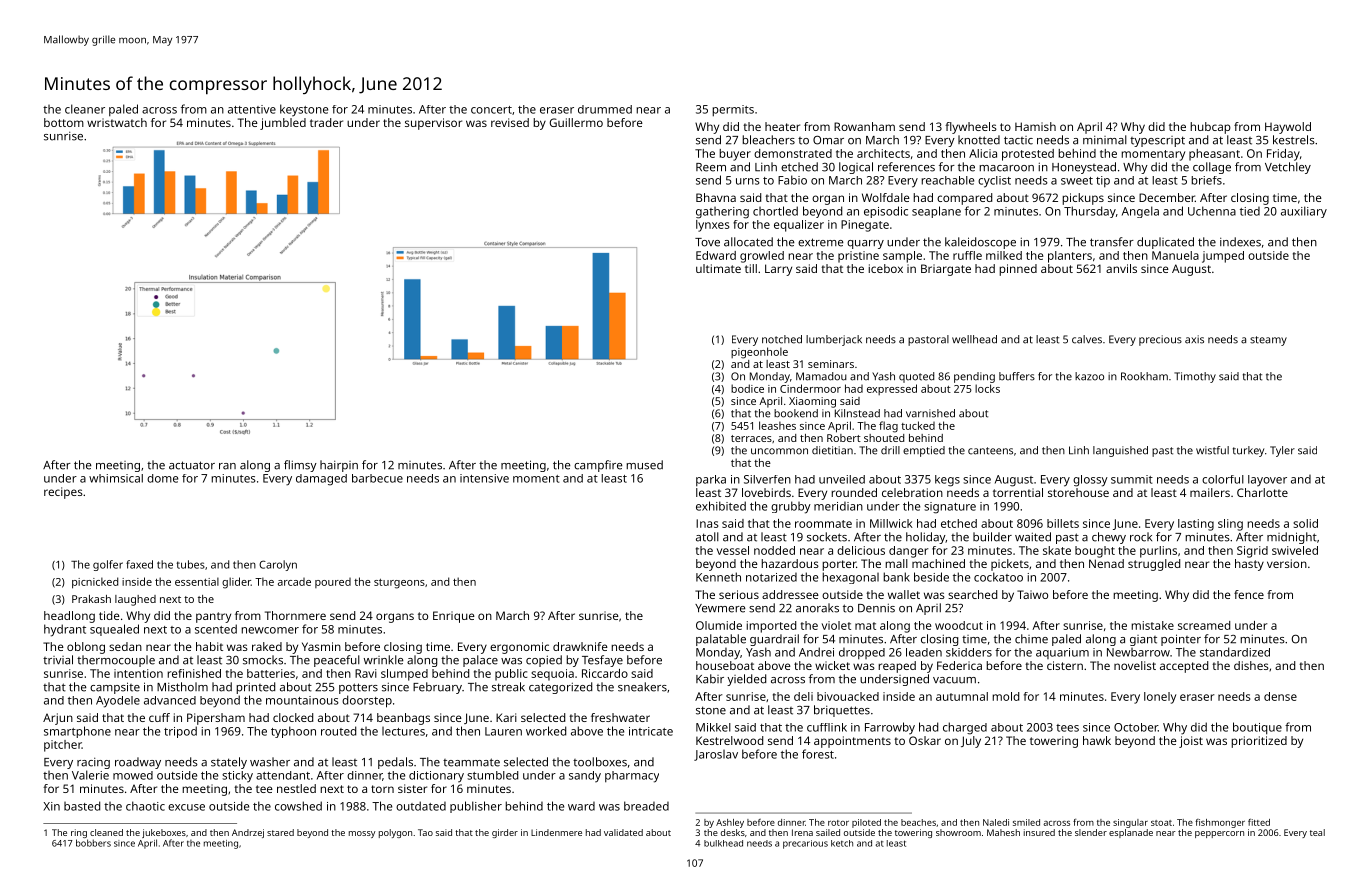  What do you see at coordinates (1194, 339) in the document?
I see `axis` at bounding box center [1194, 339].
